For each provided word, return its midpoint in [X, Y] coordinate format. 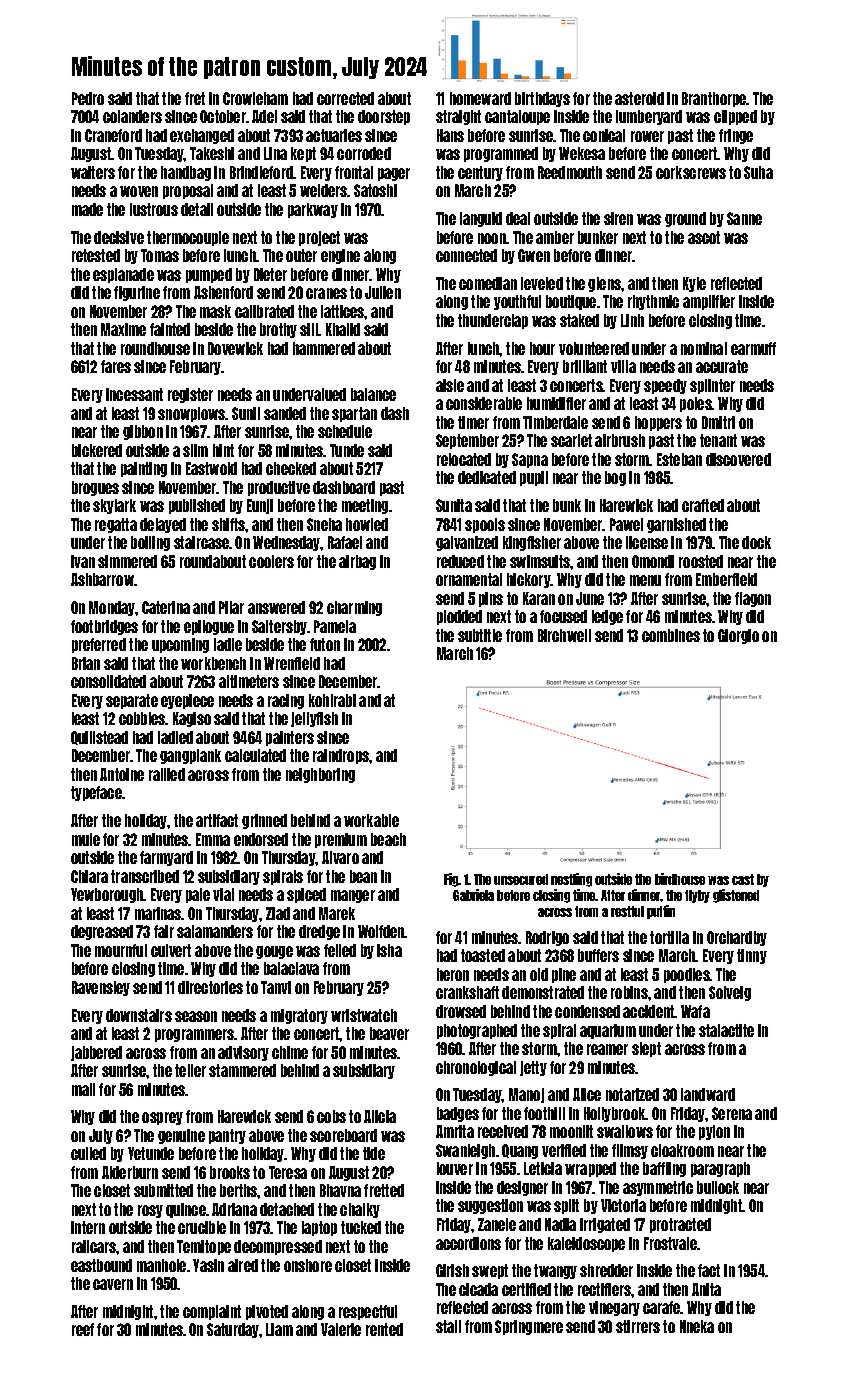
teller [190, 1070]
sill [309, 329]
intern [88, 1227]
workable [371, 820]
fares [116, 366]
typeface [96, 793]
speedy [665, 386]
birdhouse [680, 879]
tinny [752, 956]
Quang [520, 1151]
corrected [345, 98]
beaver [389, 1033]
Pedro [88, 98]
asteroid [639, 98]
